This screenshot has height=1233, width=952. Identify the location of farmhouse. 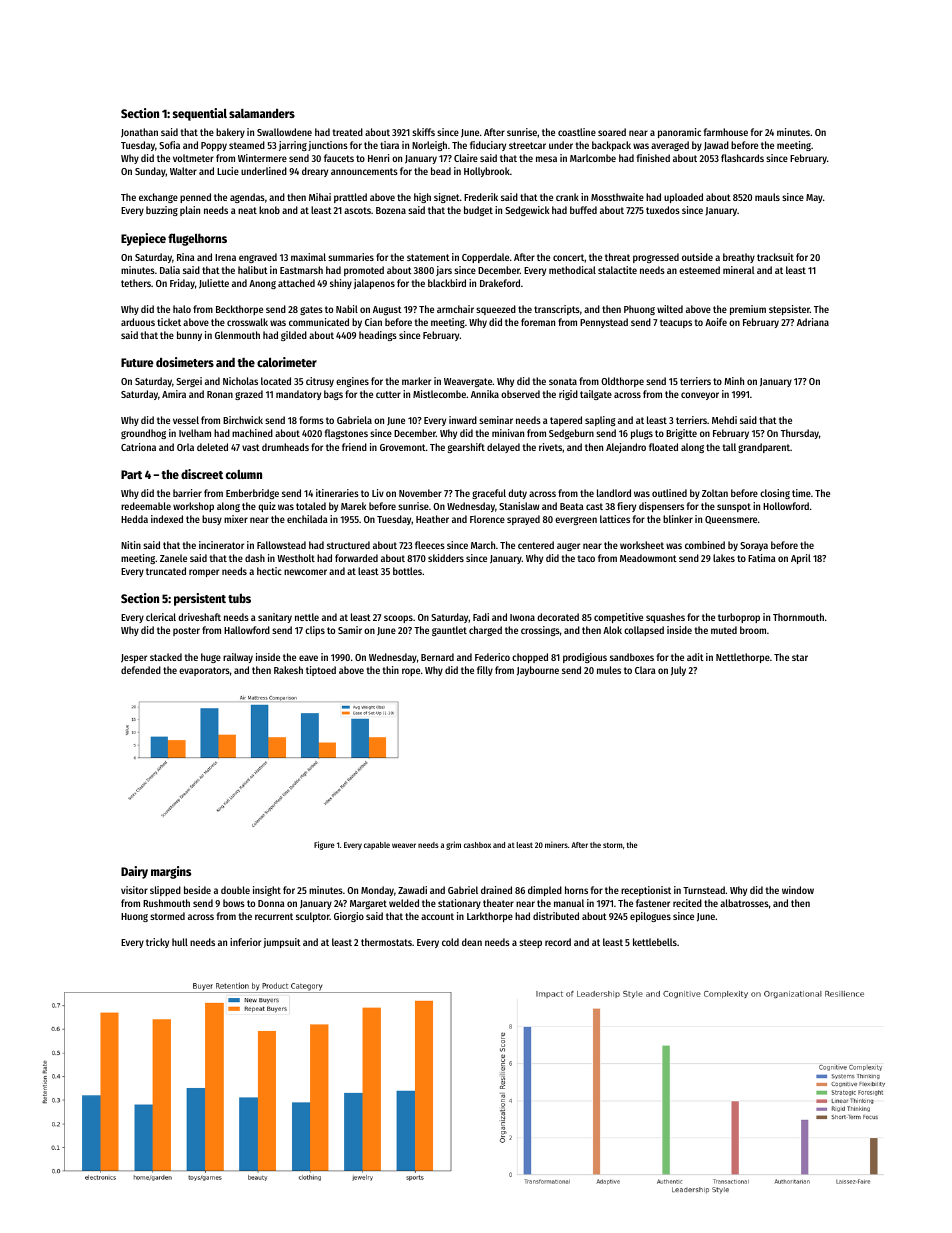
(726, 132).
